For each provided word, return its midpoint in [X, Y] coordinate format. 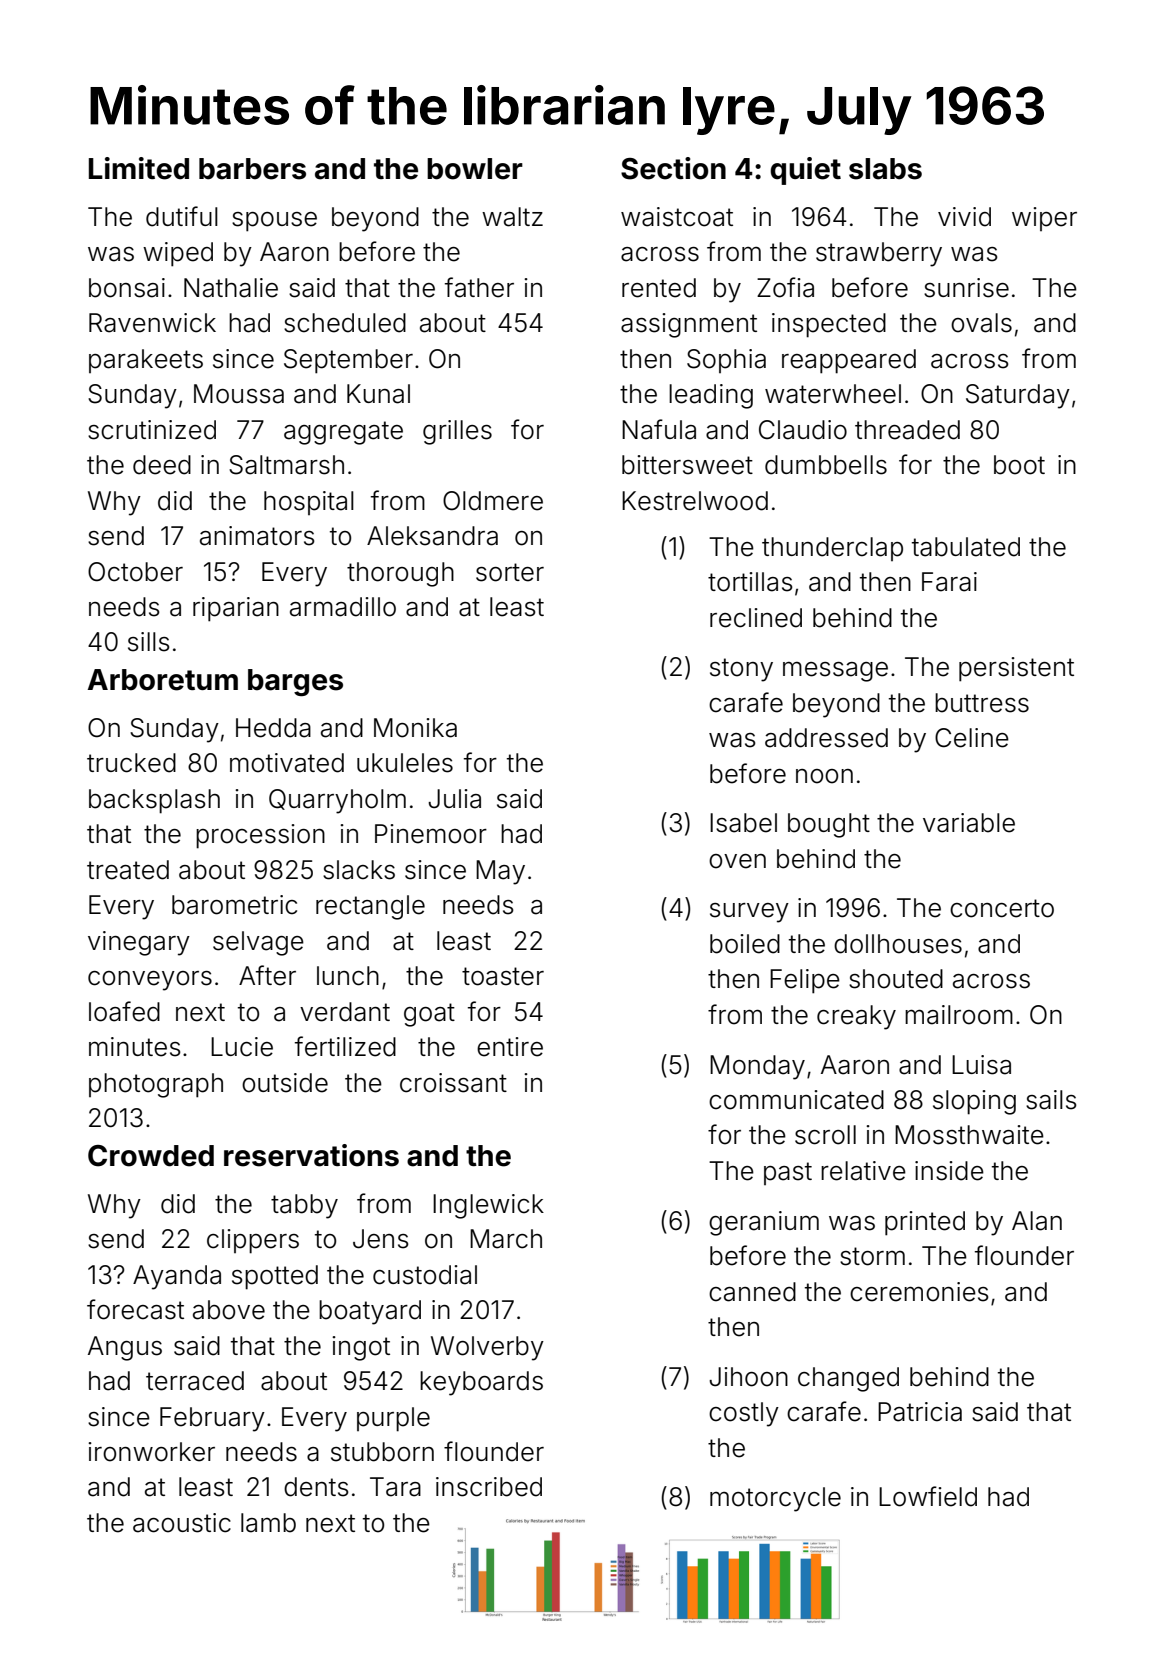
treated [128, 870]
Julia [454, 799]
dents [316, 1487]
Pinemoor [431, 834]
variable [969, 823]
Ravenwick [152, 323]
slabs [885, 169]
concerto [1002, 908]
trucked [131, 763]
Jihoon [748, 1377]
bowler [475, 169]
